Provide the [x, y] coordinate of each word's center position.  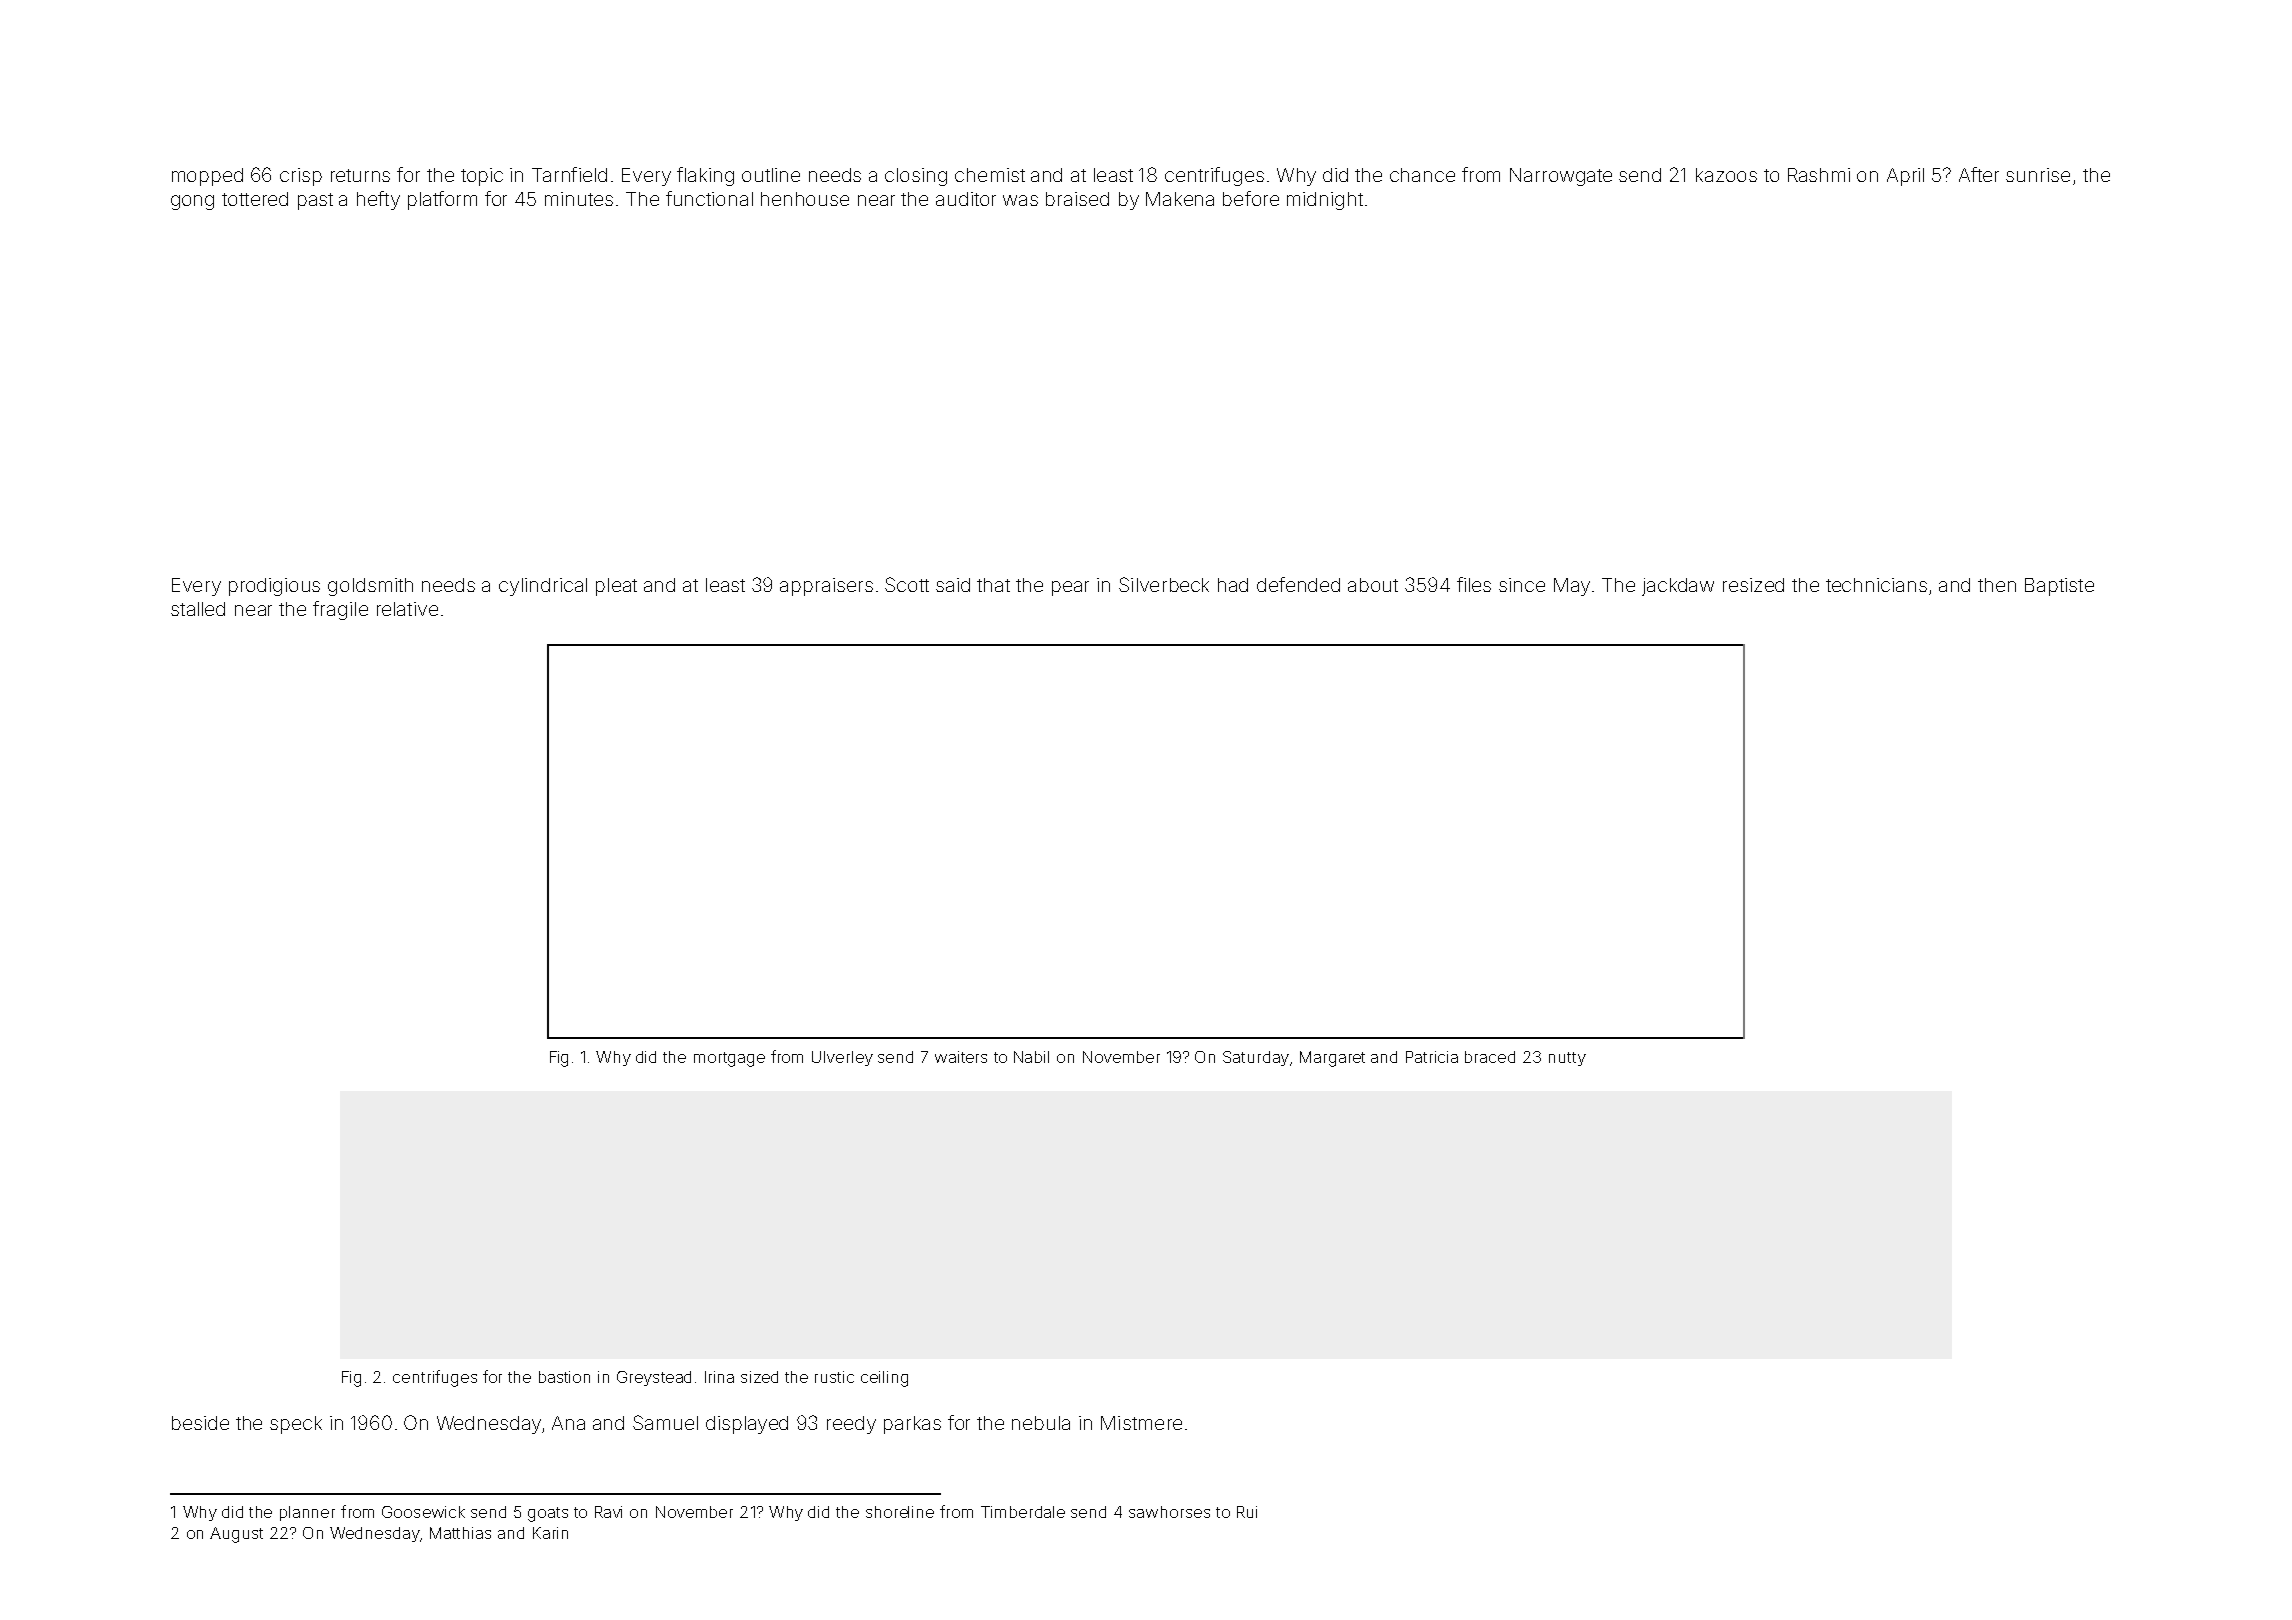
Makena [1180, 199]
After [1979, 174]
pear [1070, 588]
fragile [340, 610]
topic [482, 177]
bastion [564, 1377]
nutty [1567, 1059]
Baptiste [2059, 587]
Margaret [1332, 1059]
